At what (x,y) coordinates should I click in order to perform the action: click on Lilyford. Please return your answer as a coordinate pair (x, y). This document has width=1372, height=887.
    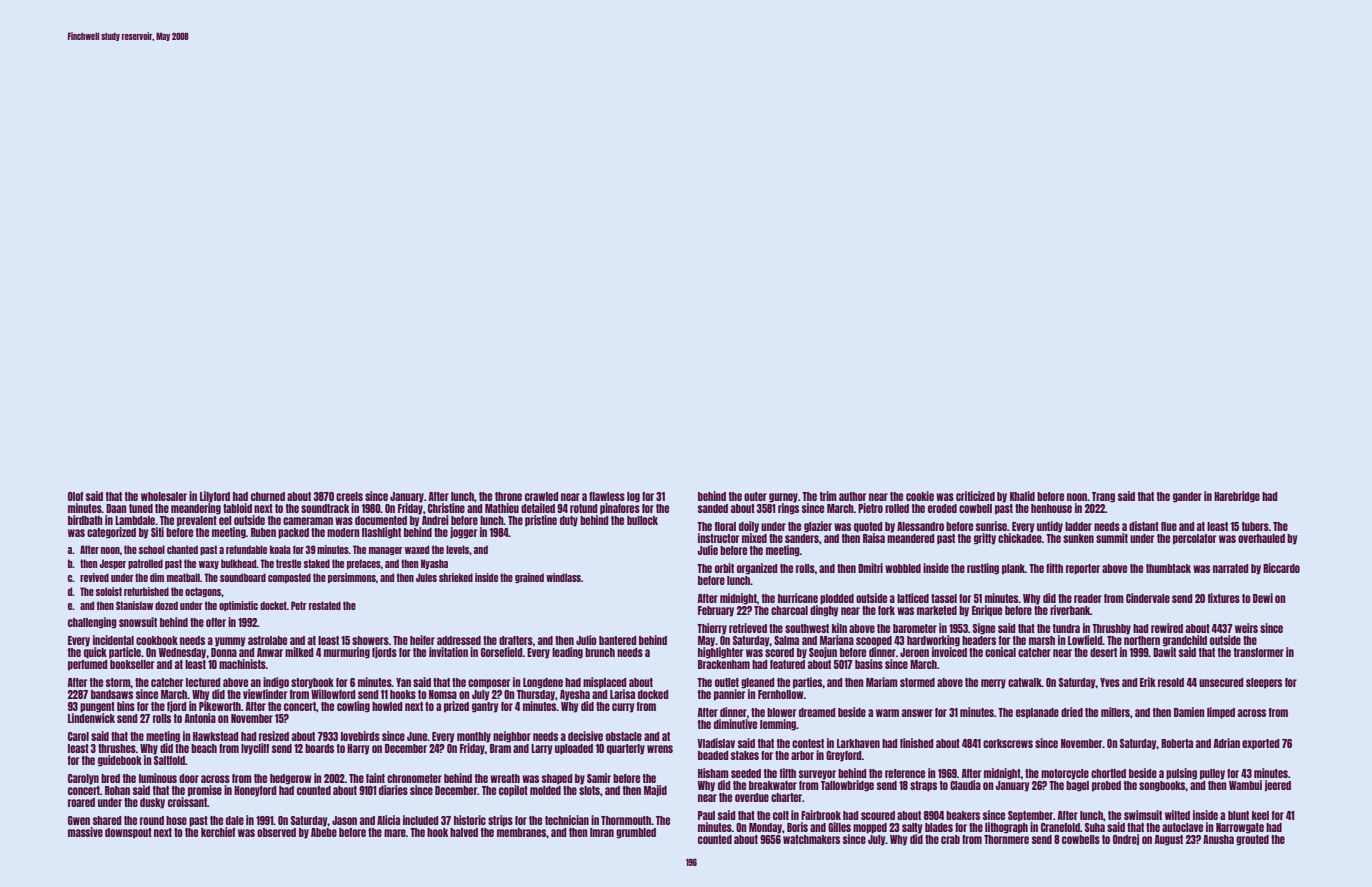
    Looking at the image, I should click on (215, 497).
